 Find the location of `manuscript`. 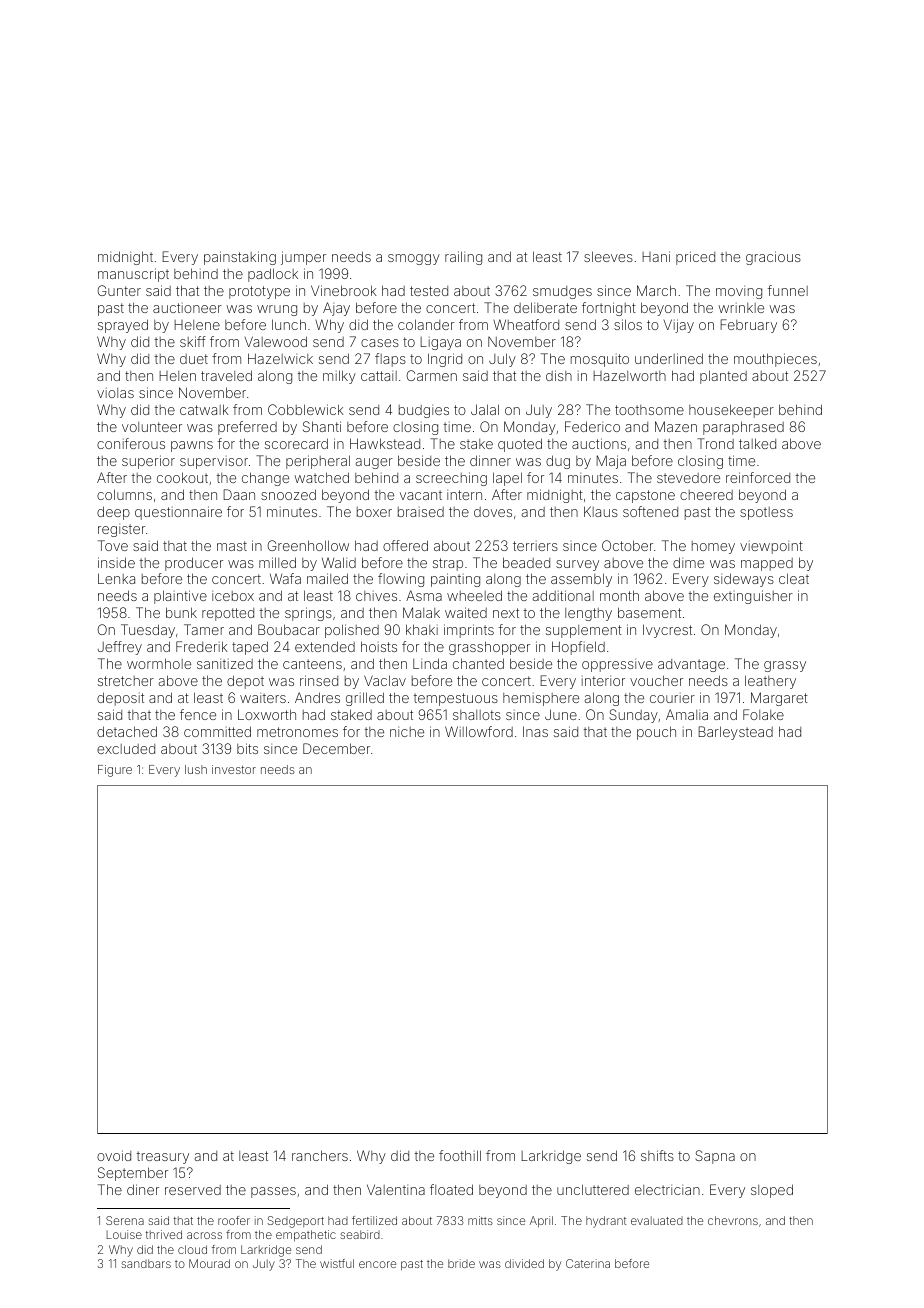

manuscript is located at coordinates (133, 275).
